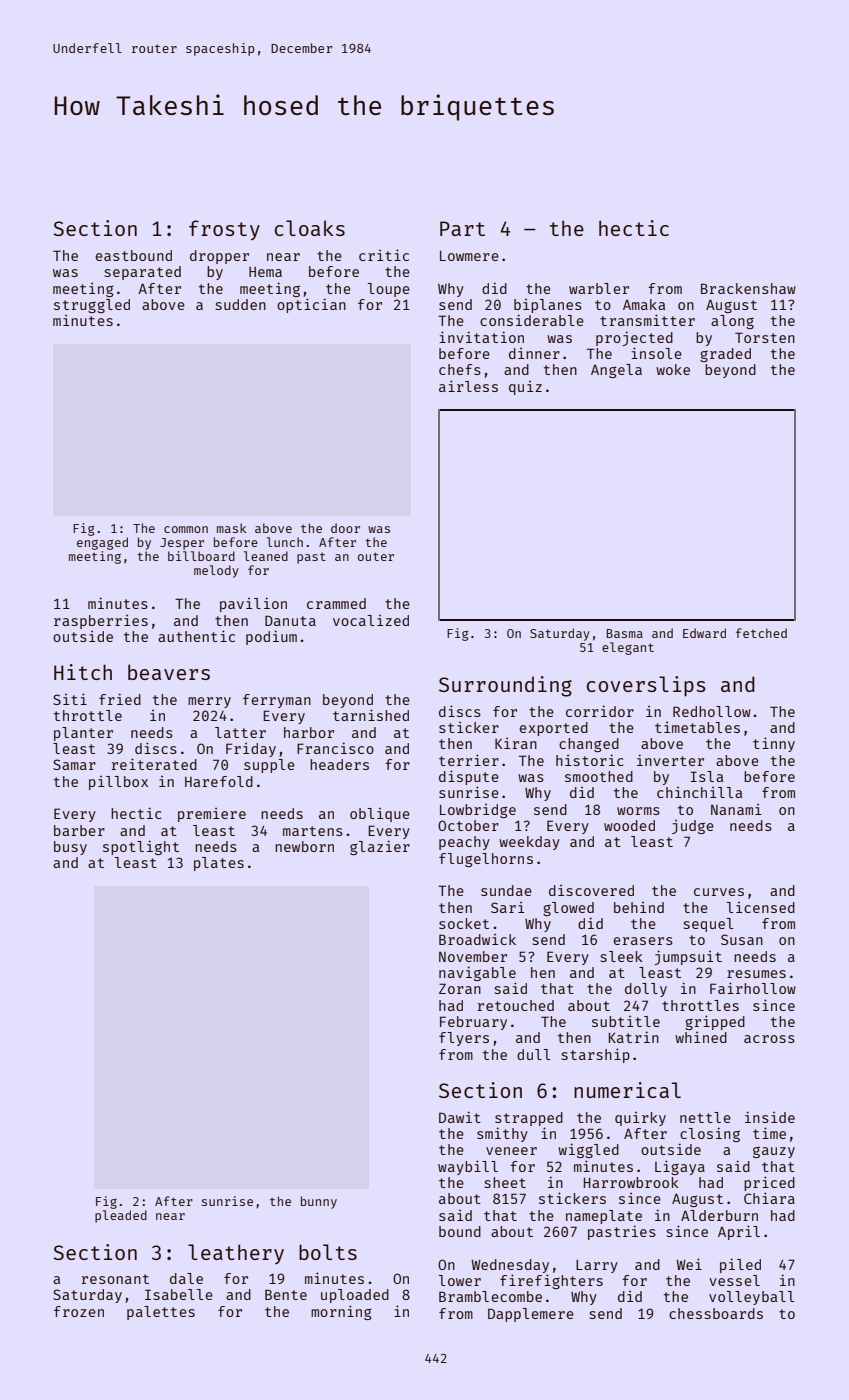  What do you see at coordinates (224, 230) in the document?
I see `frosty` at bounding box center [224, 230].
